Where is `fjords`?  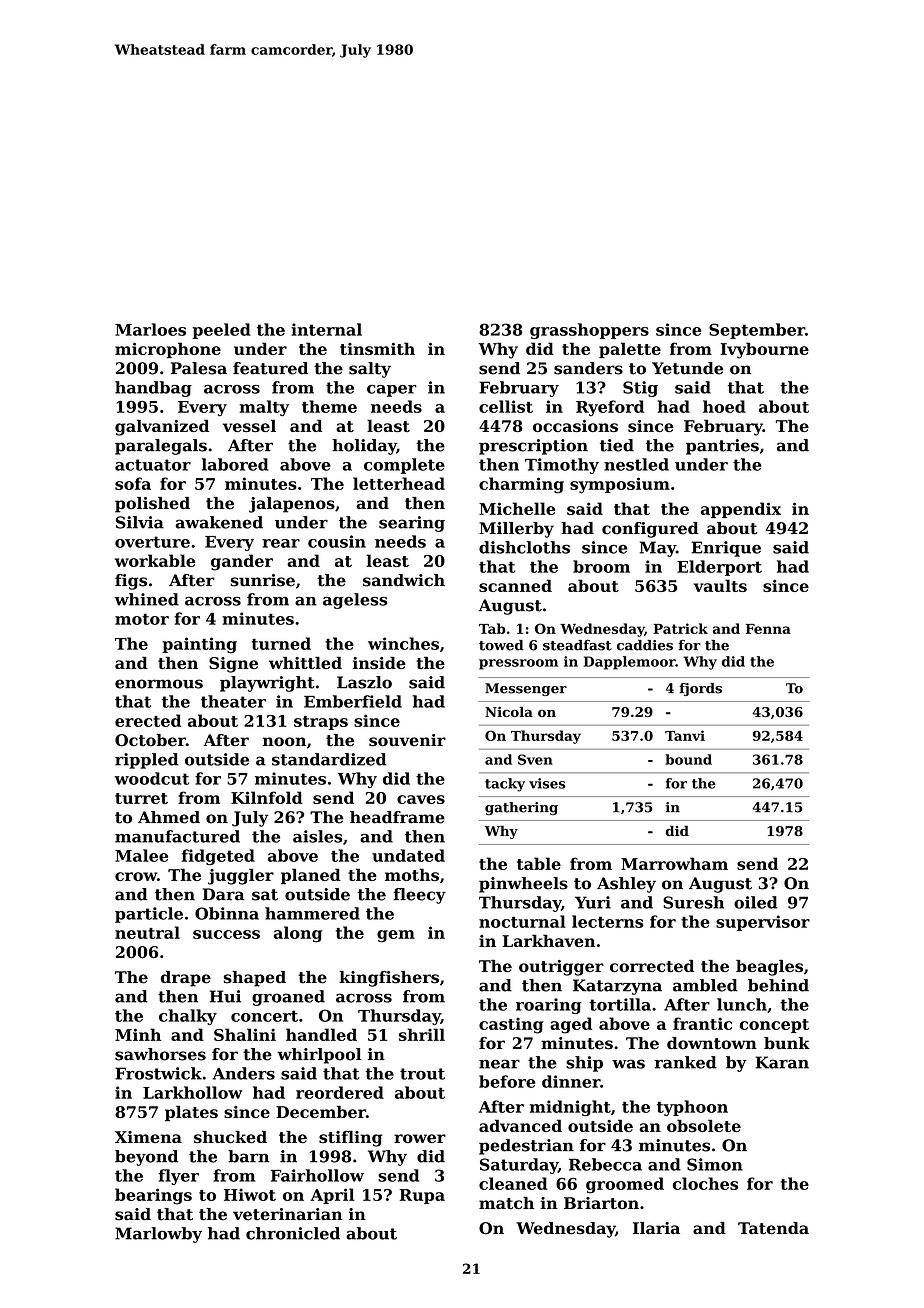
fjords is located at coordinates (700, 689).
